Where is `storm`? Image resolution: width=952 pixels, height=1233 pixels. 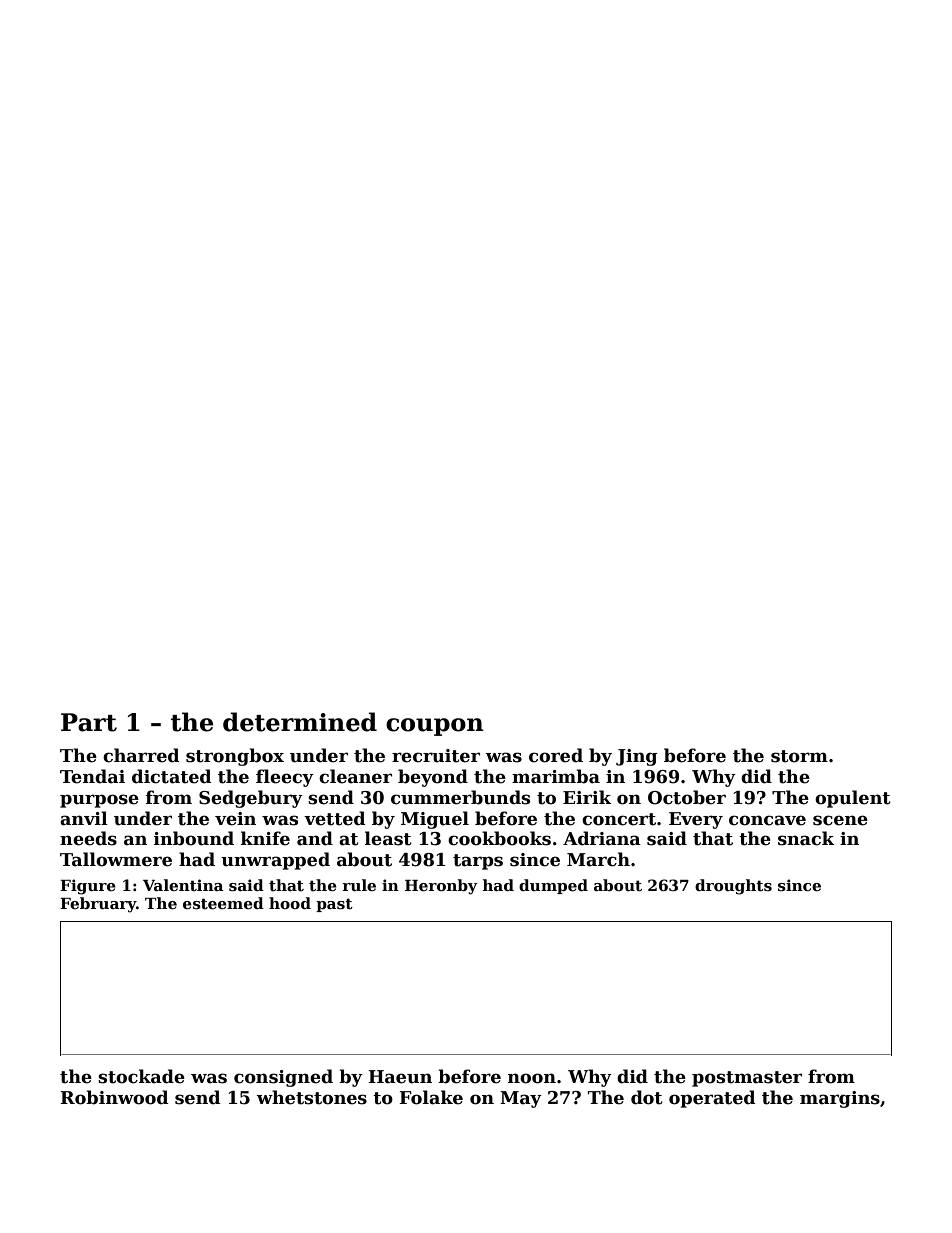 storm is located at coordinates (799, 756).
